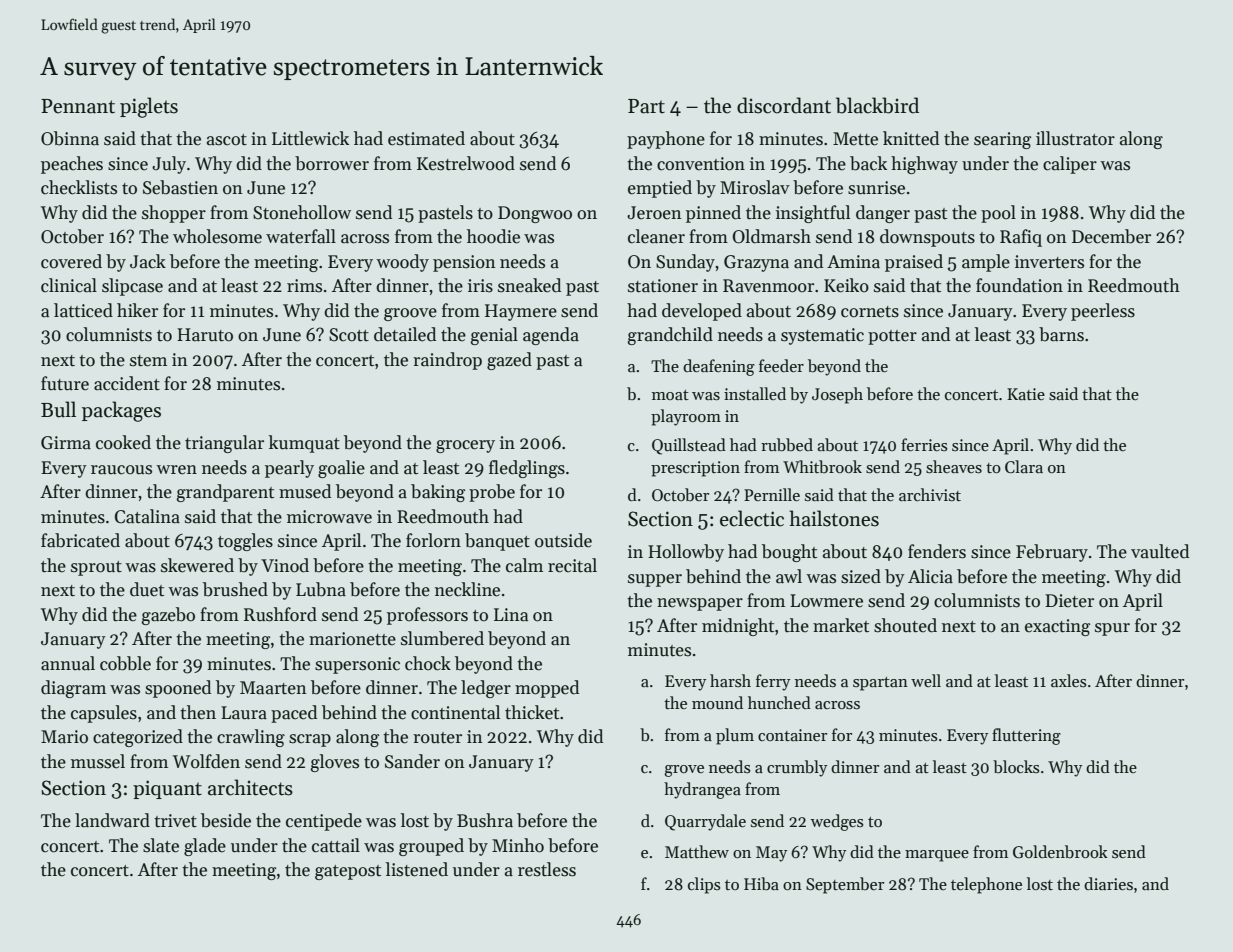 This screenshot has height=952, width=1233. I want to click on fluttering, so click(1026, 736).
